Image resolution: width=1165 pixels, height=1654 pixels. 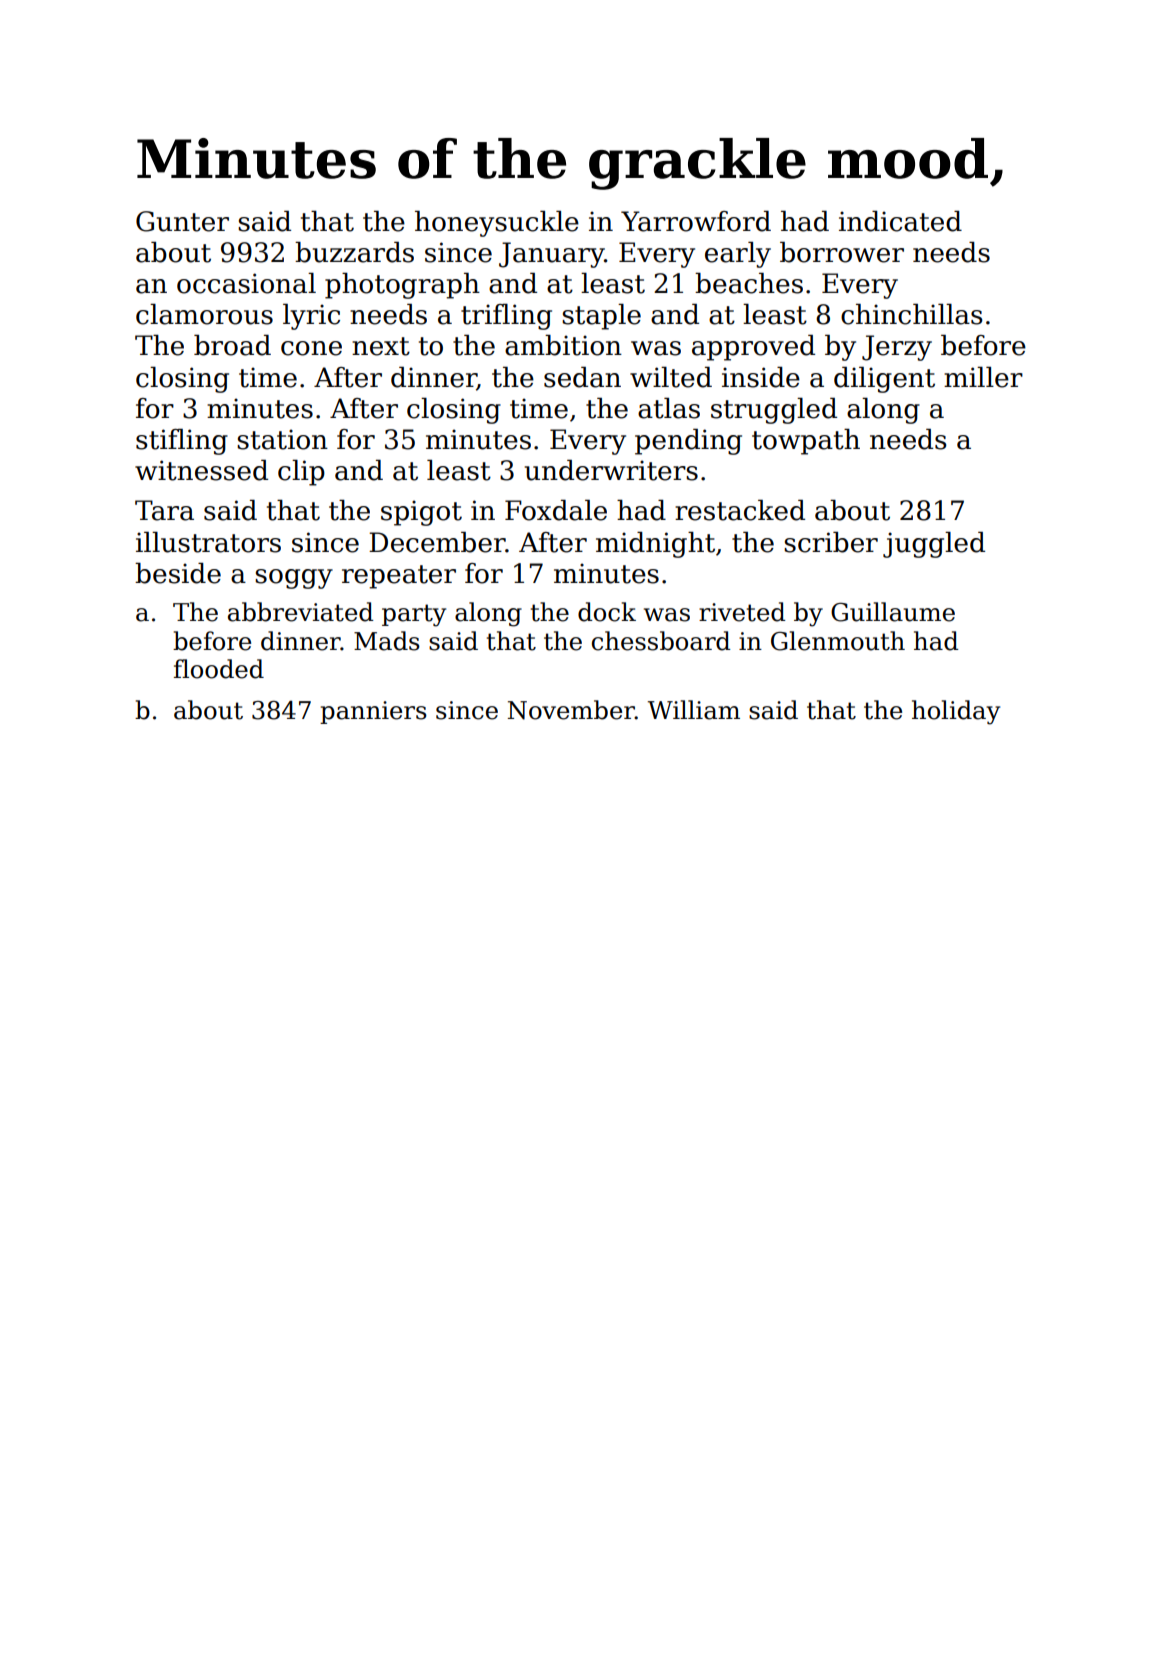 I want to click on Yarrowford, so click(x=696, y=221).
